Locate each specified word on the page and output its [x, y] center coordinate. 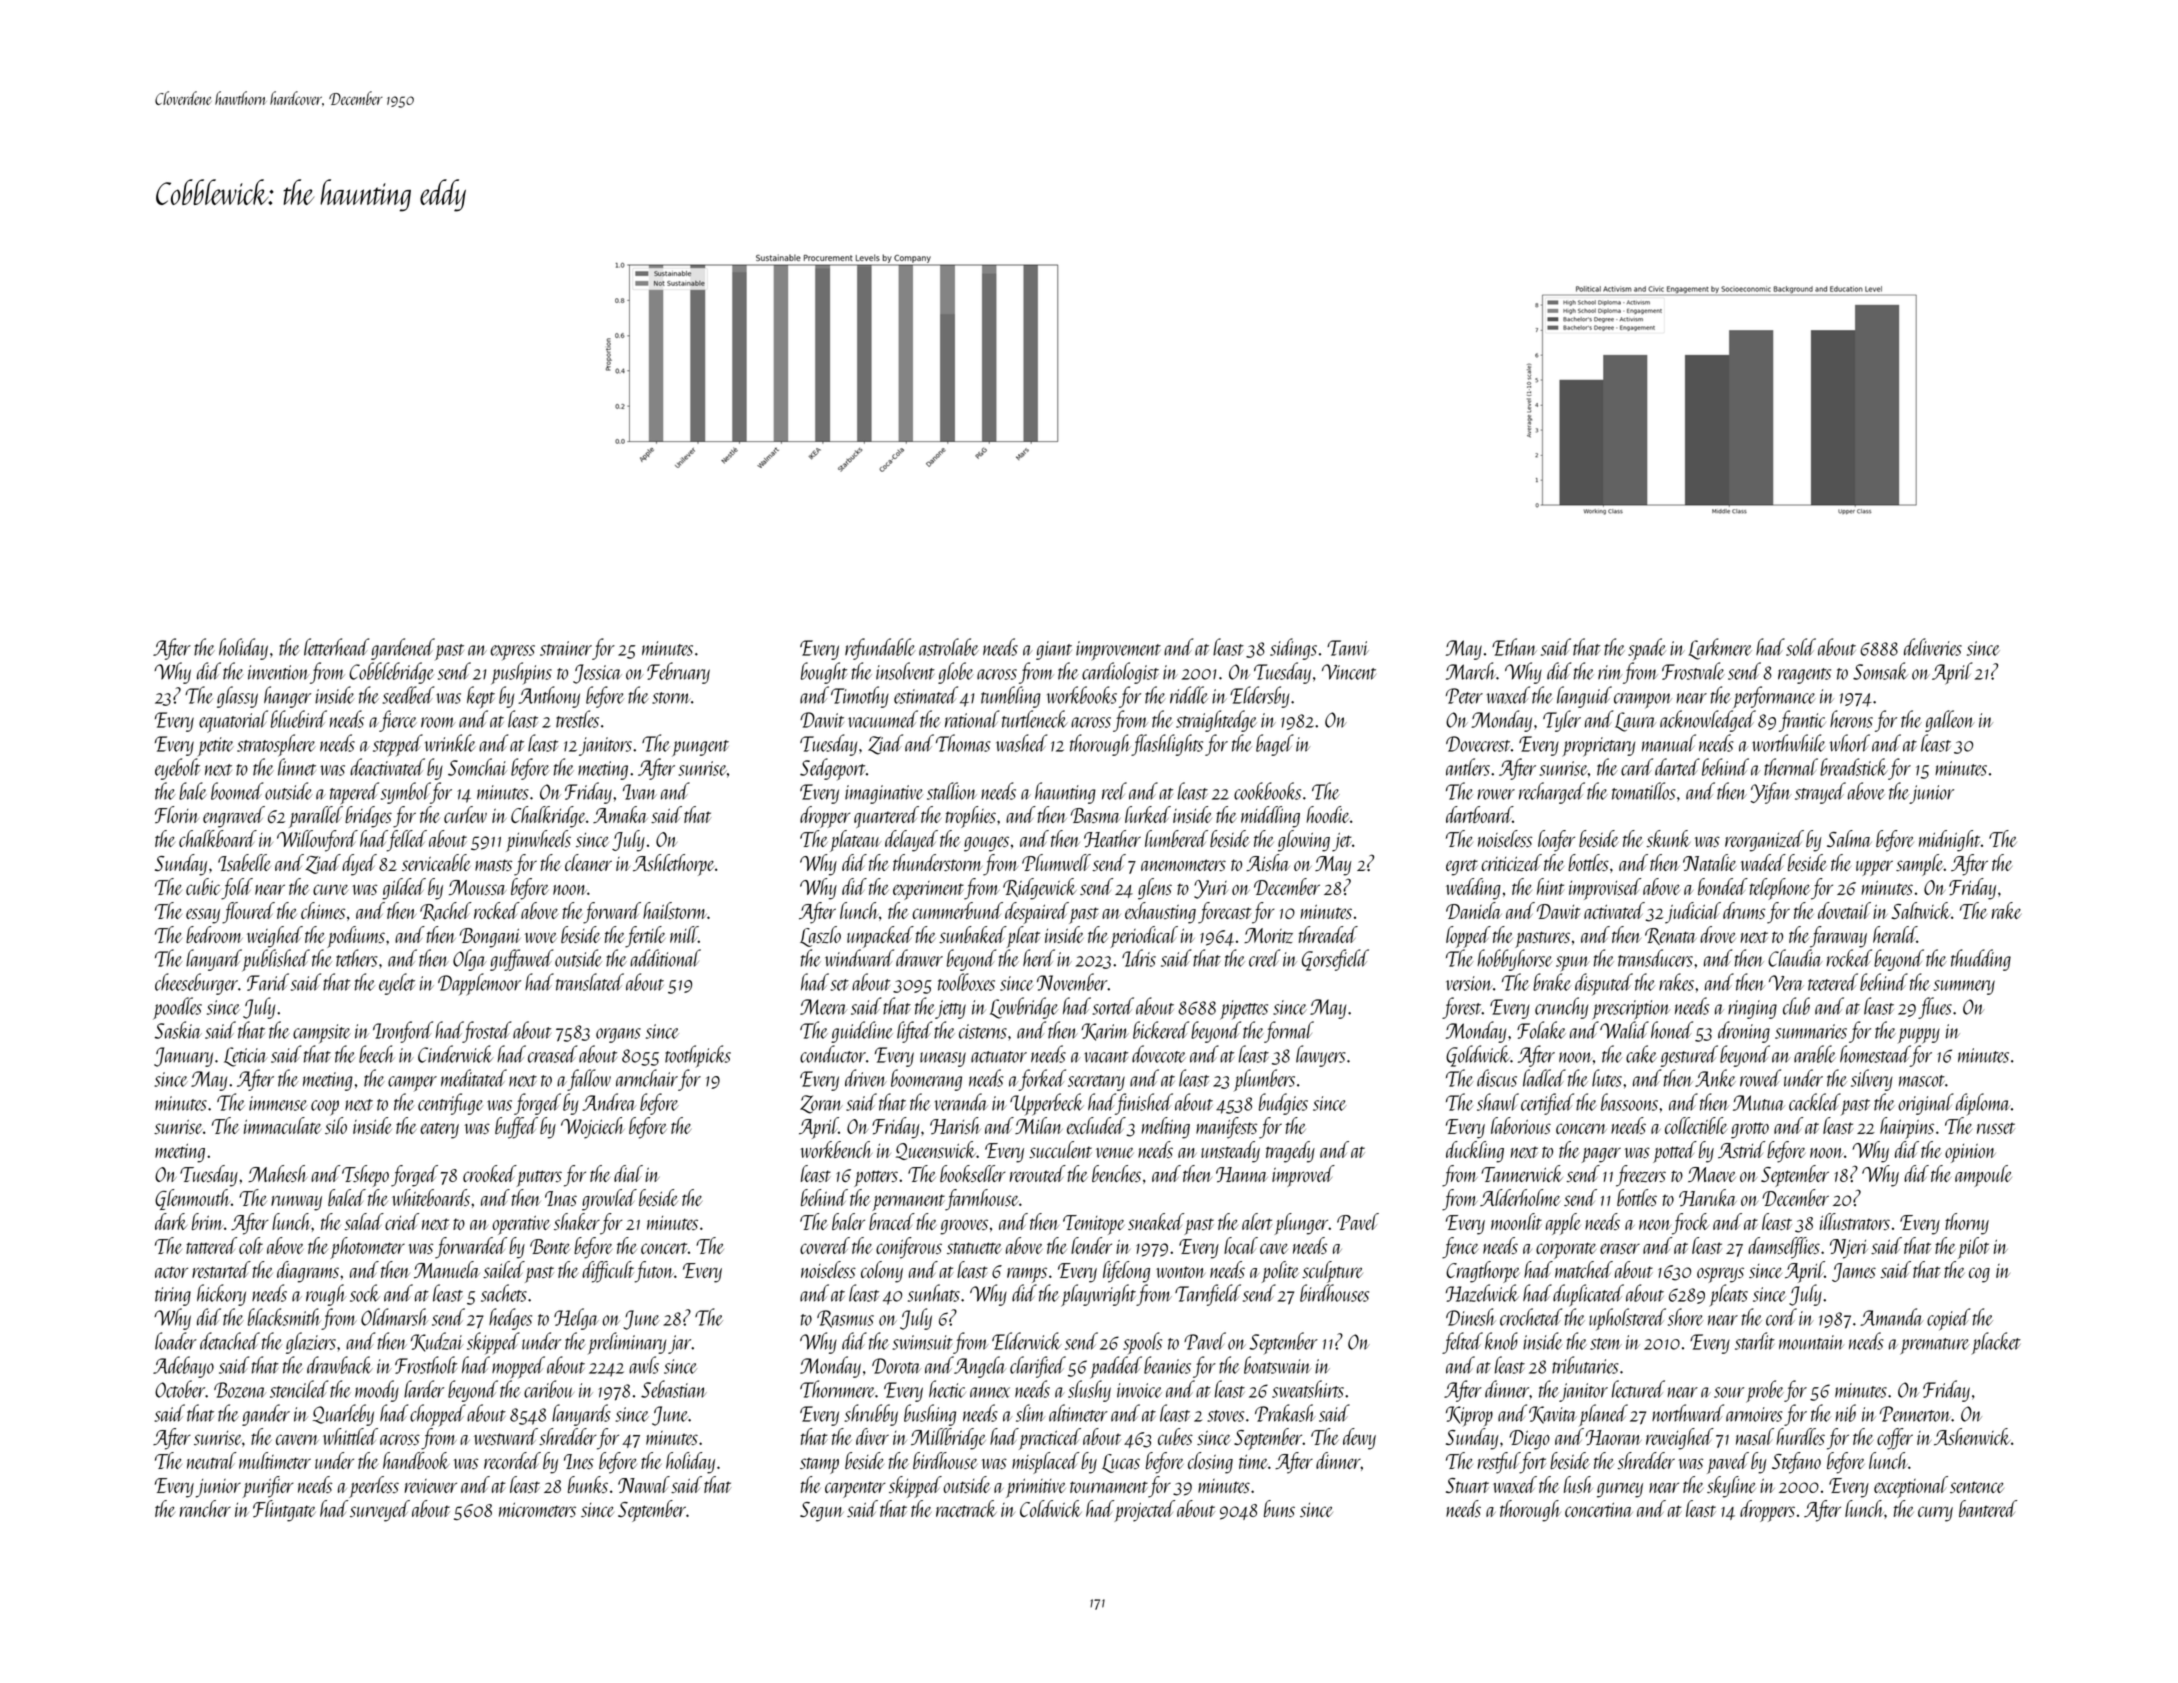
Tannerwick [1522, 1173]
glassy [237, 697]
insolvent [905, 671]
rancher [205, 1508]
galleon [1950, 721]
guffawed [522, 960]
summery [1964, 987]
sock [365, 1293]
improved [1303, 1176]
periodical [1144, 937]
